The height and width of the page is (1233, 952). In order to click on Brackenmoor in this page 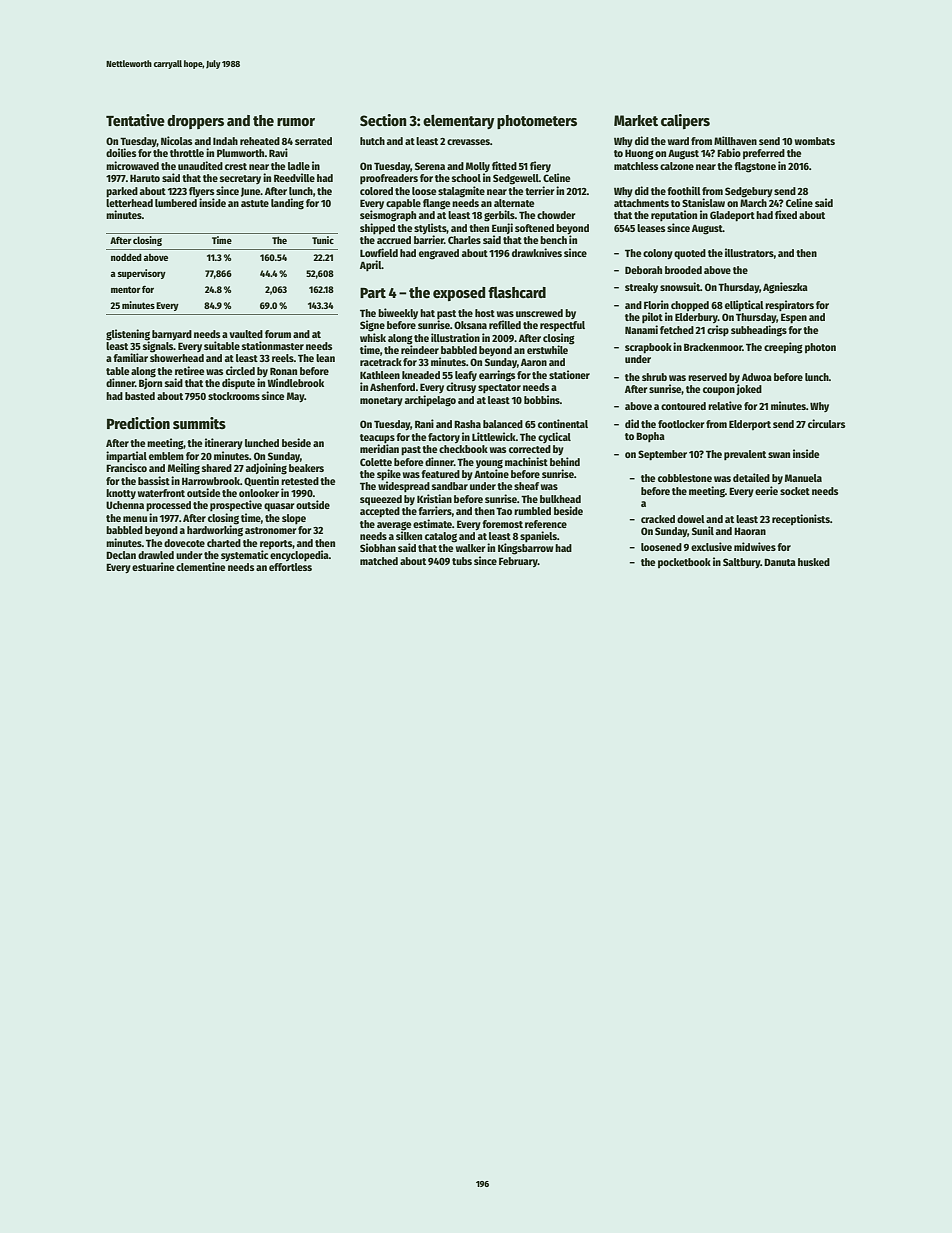, I will do `click(713, 347)`.
